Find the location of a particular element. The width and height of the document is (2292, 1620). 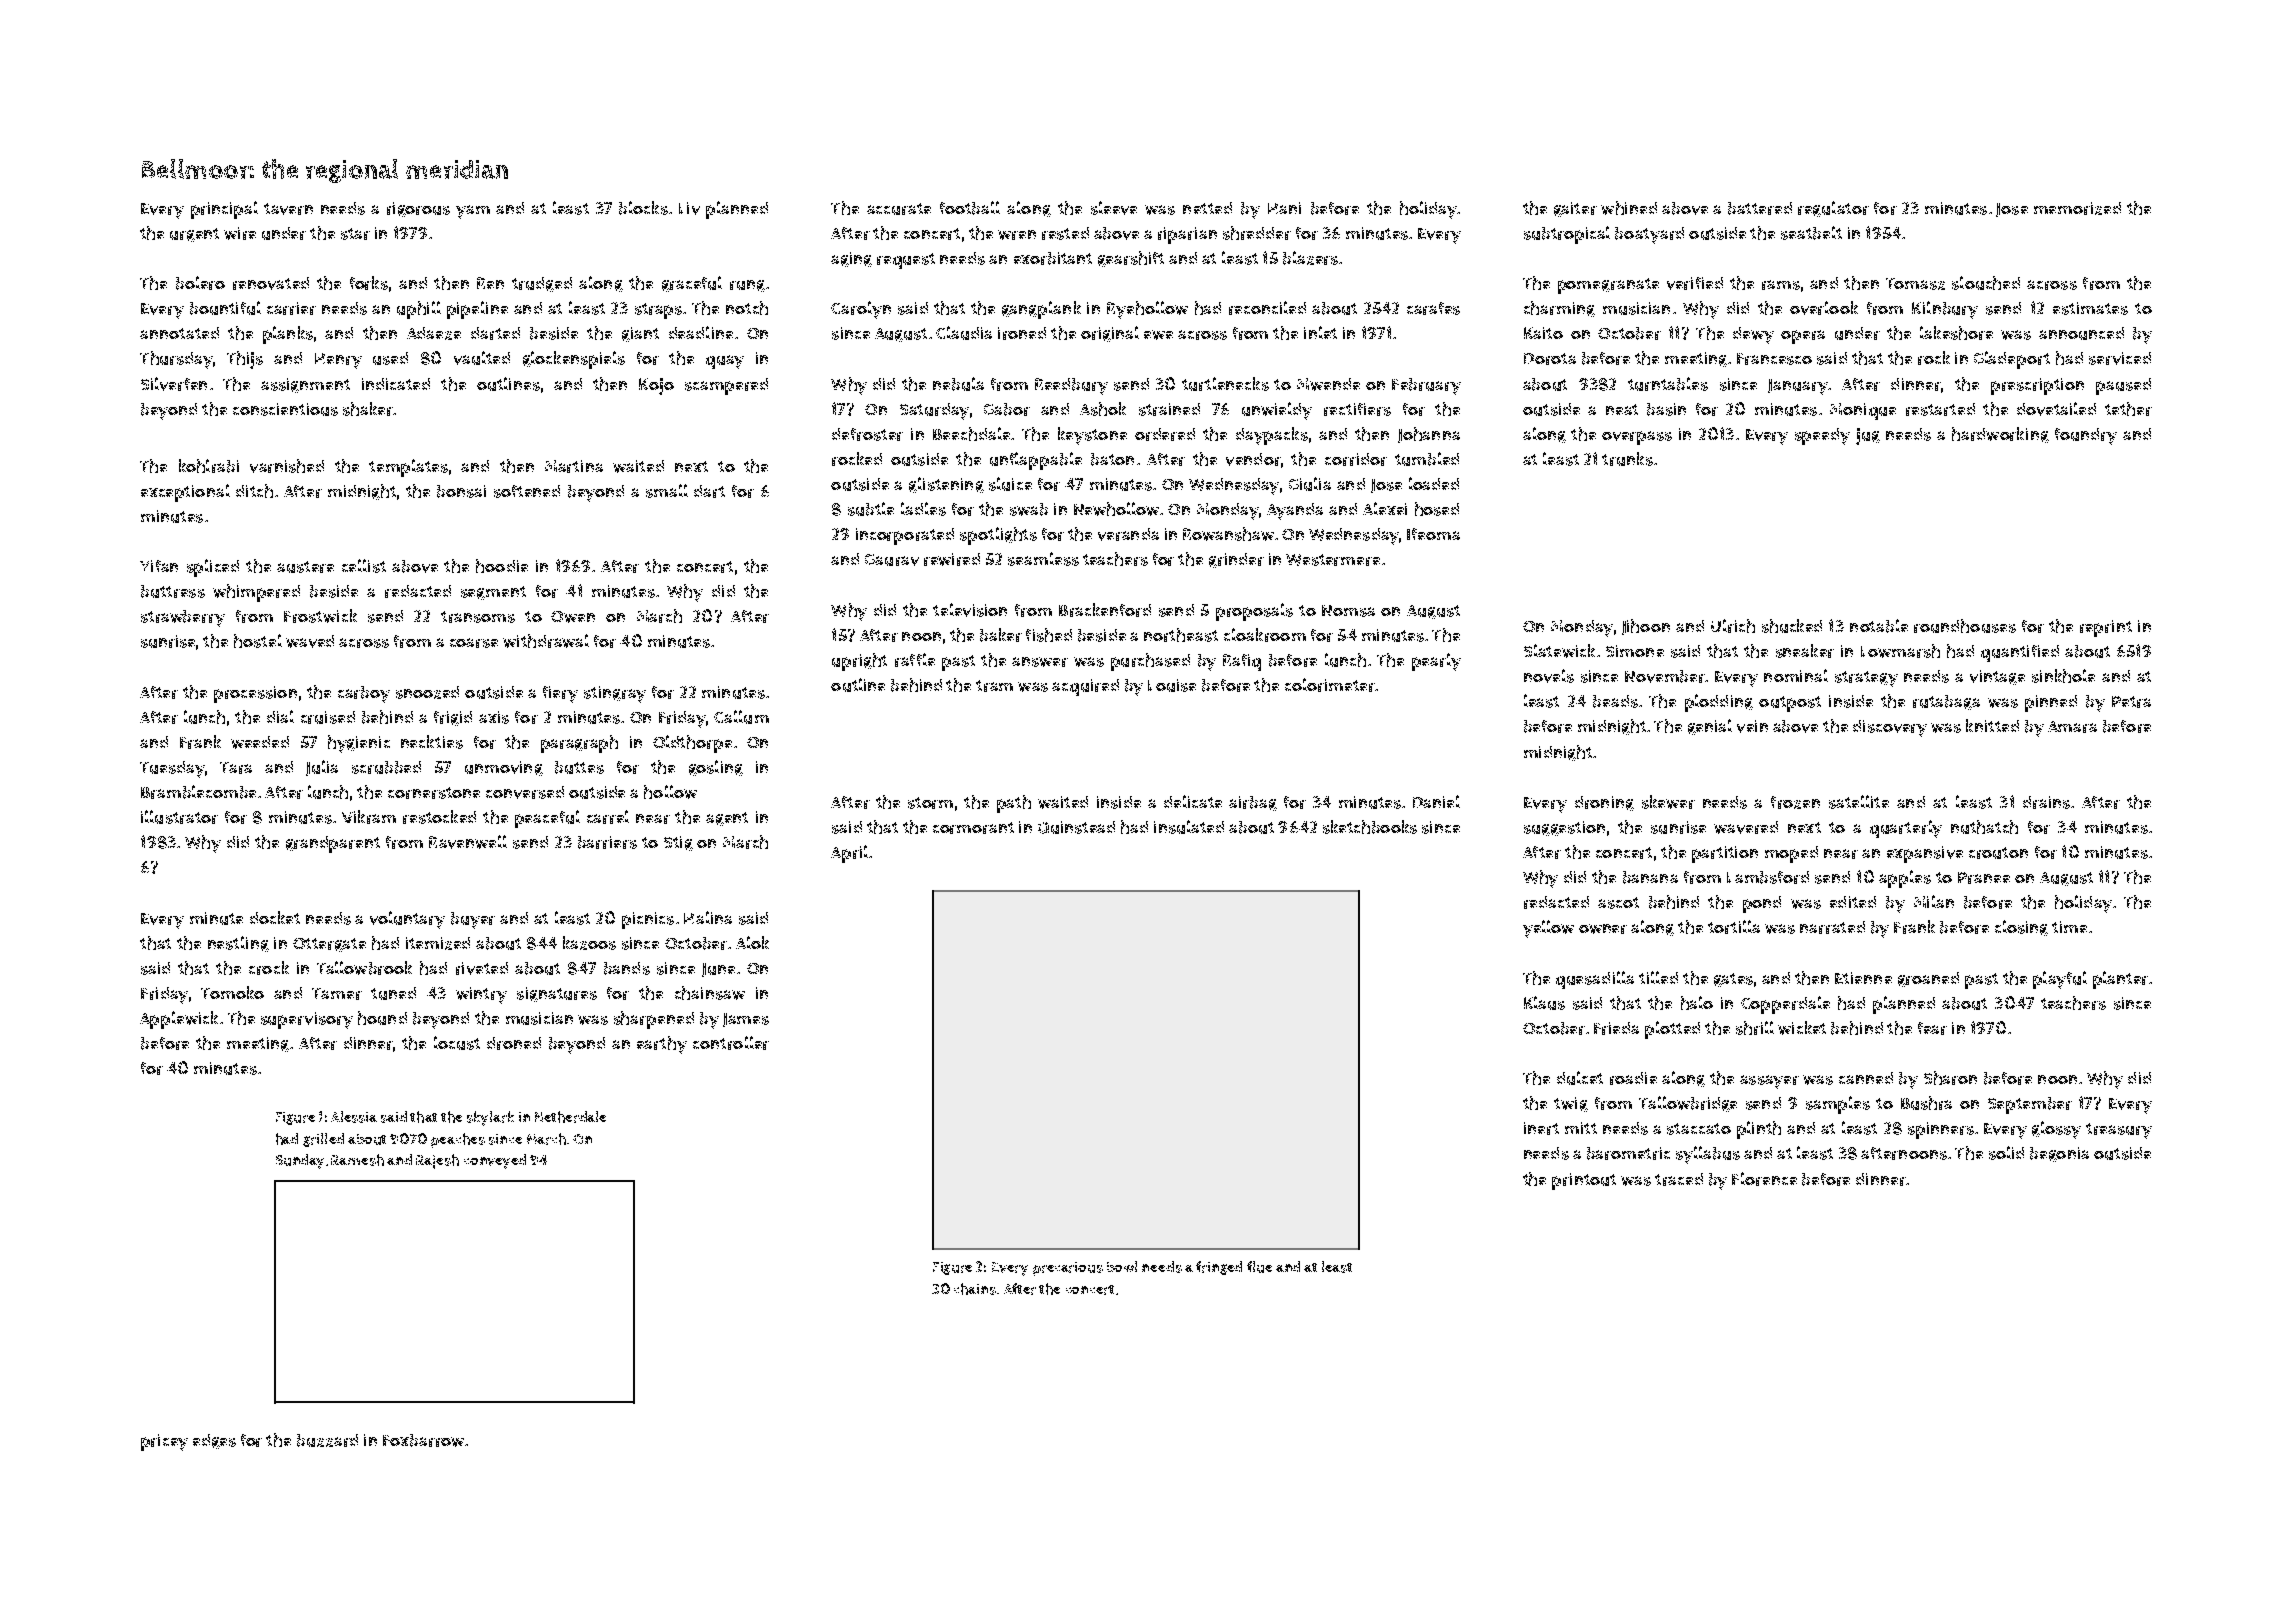

reprint is located at coordinates (2106, 628).
